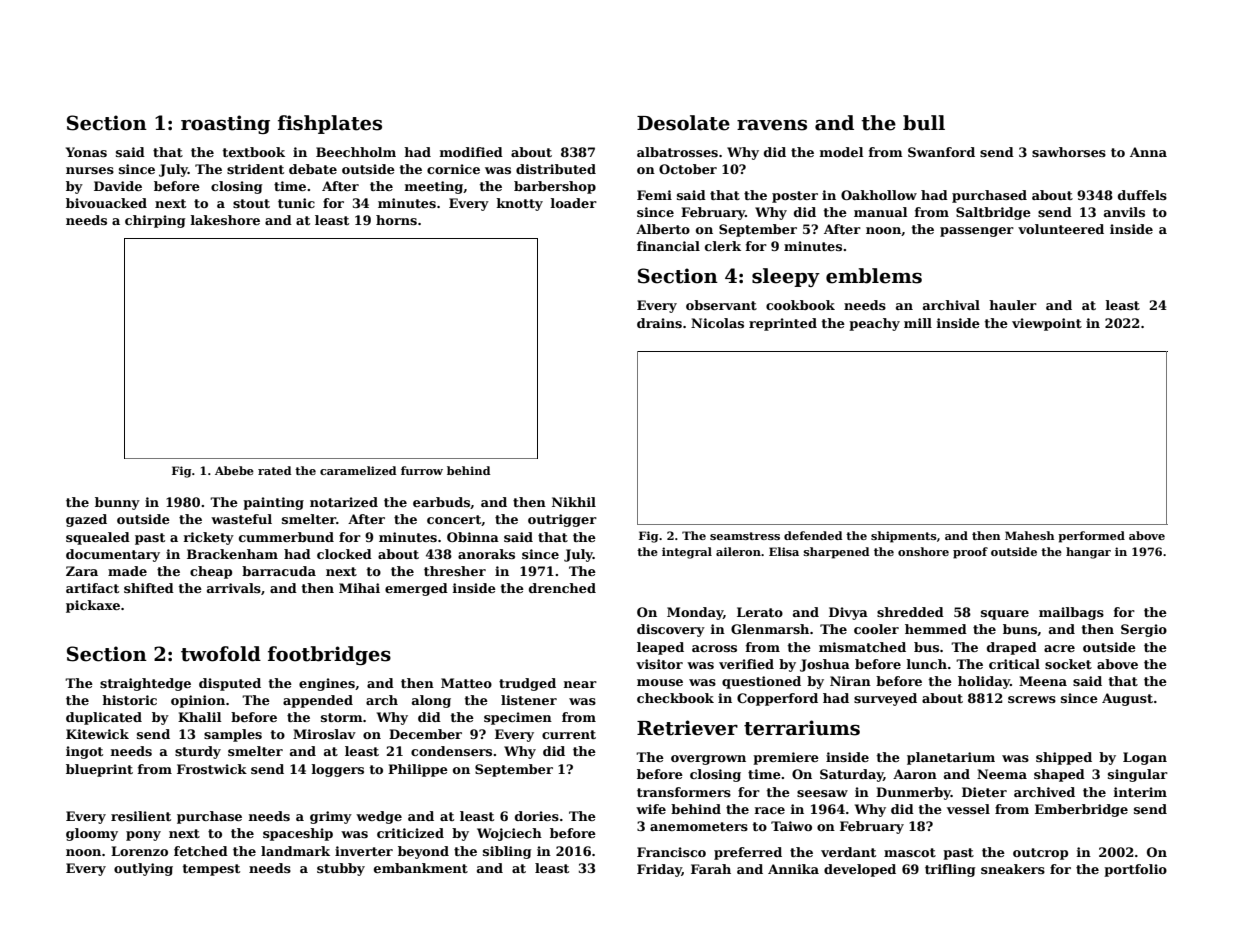 This document has height=952, width=1233. What do you see at coordinates (1047, 324) in the document?
I see `viewpoint` at bounding box center [1047, 324].
